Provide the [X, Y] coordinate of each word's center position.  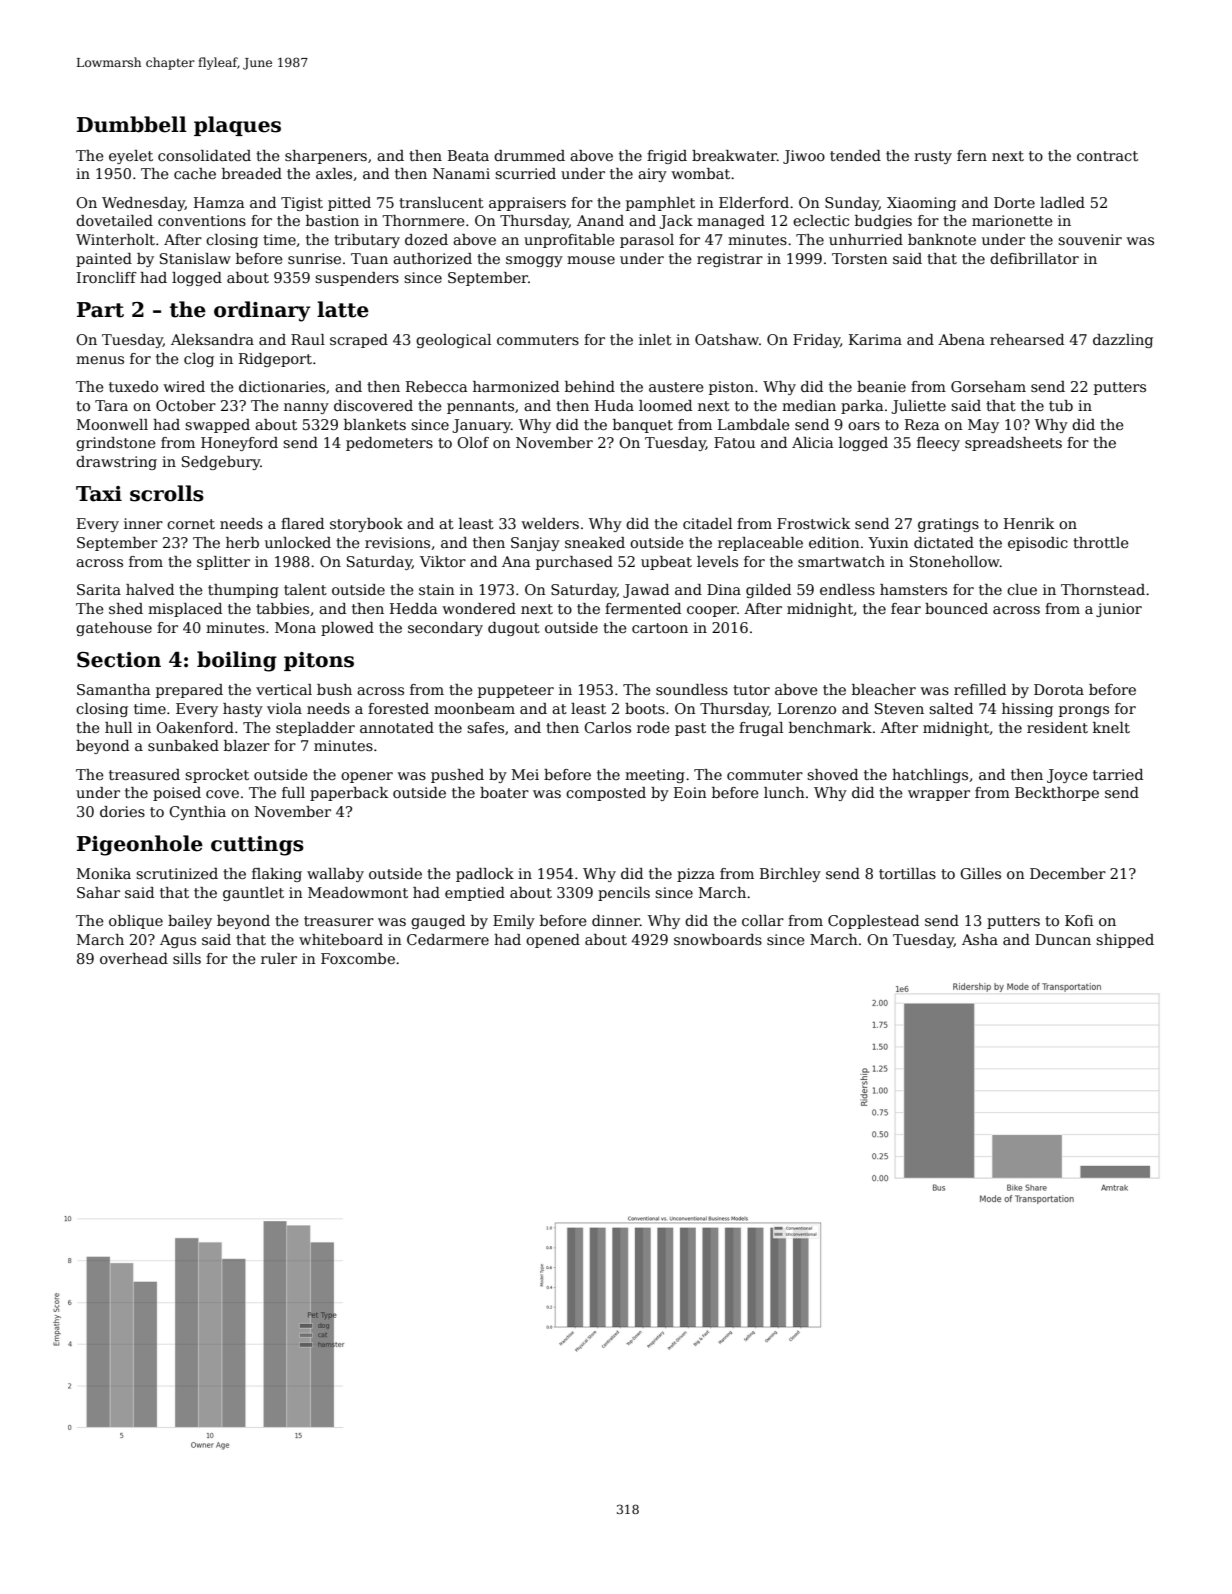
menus [100, 360]
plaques [237, 126]
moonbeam [474, 708]
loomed [665, 405]
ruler [279, 958]
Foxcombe [358, 958]
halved [150, 589]
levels [717, 561]
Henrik [1029, 523]
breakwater [734, 155]
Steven [899, 708]
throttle [1101, 542]
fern [972, 155]
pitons [319, 661]
